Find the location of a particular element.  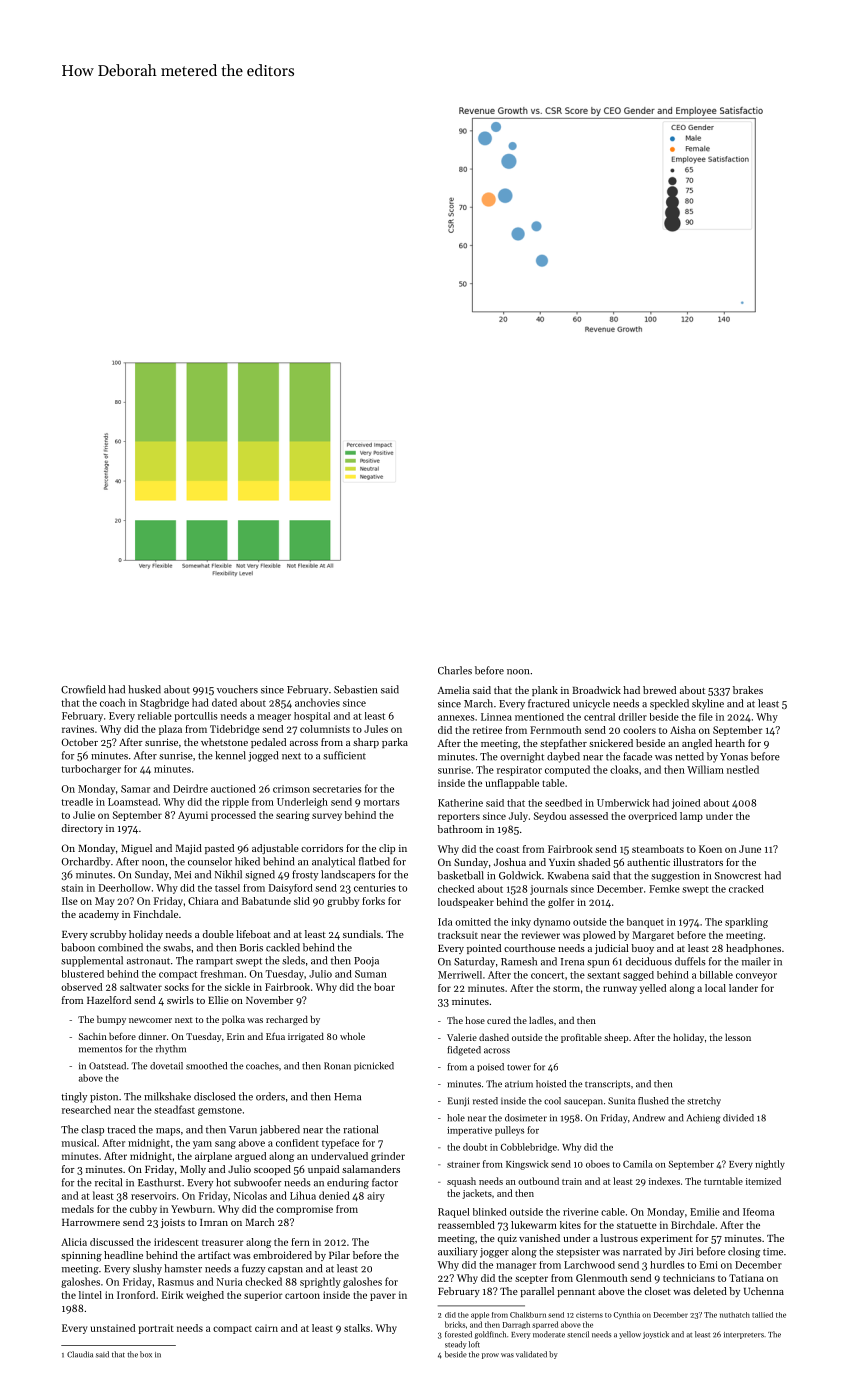

concert is located at coordinates (547, 975).
